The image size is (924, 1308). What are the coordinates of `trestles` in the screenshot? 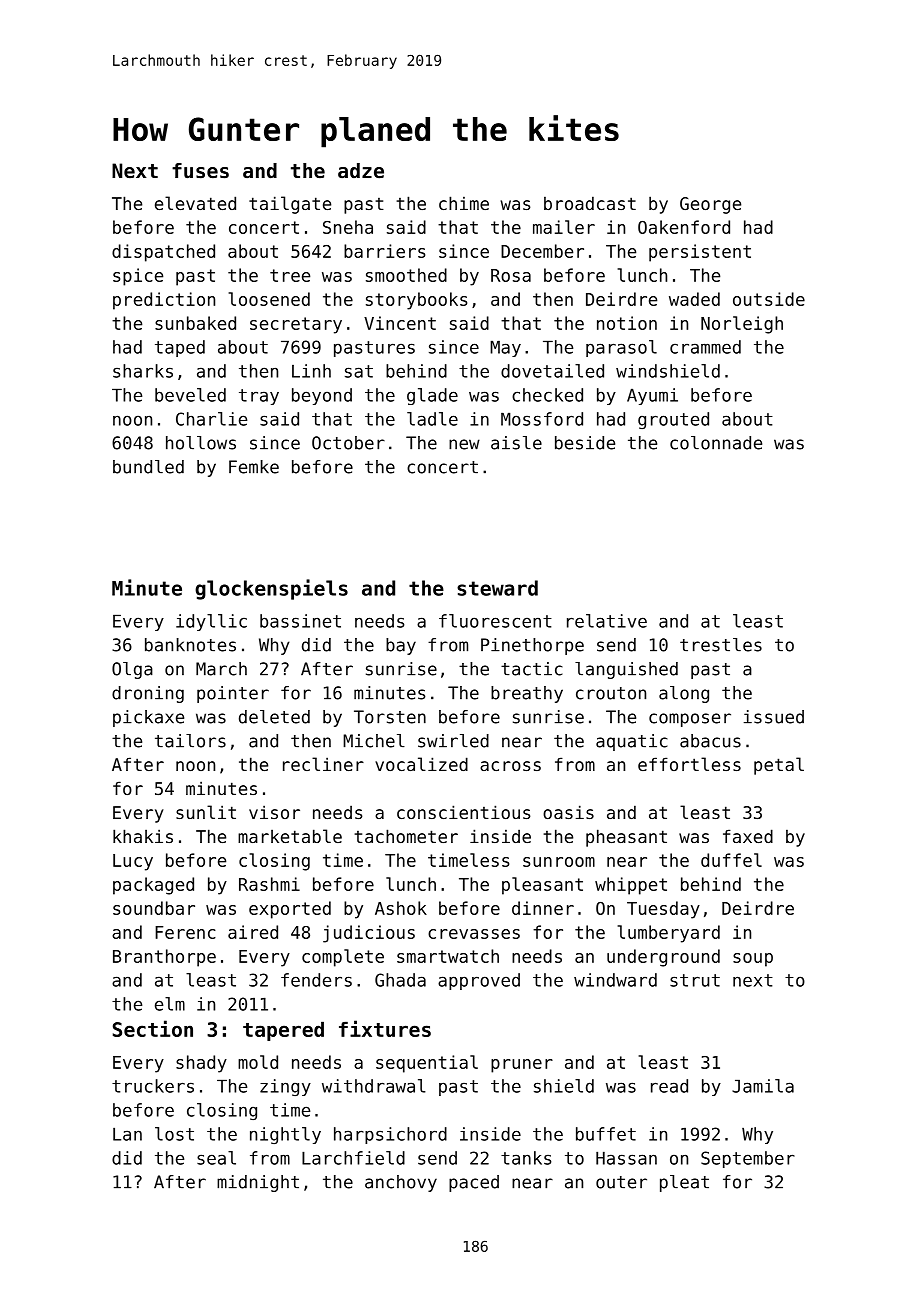 It's located at (721, 645).
